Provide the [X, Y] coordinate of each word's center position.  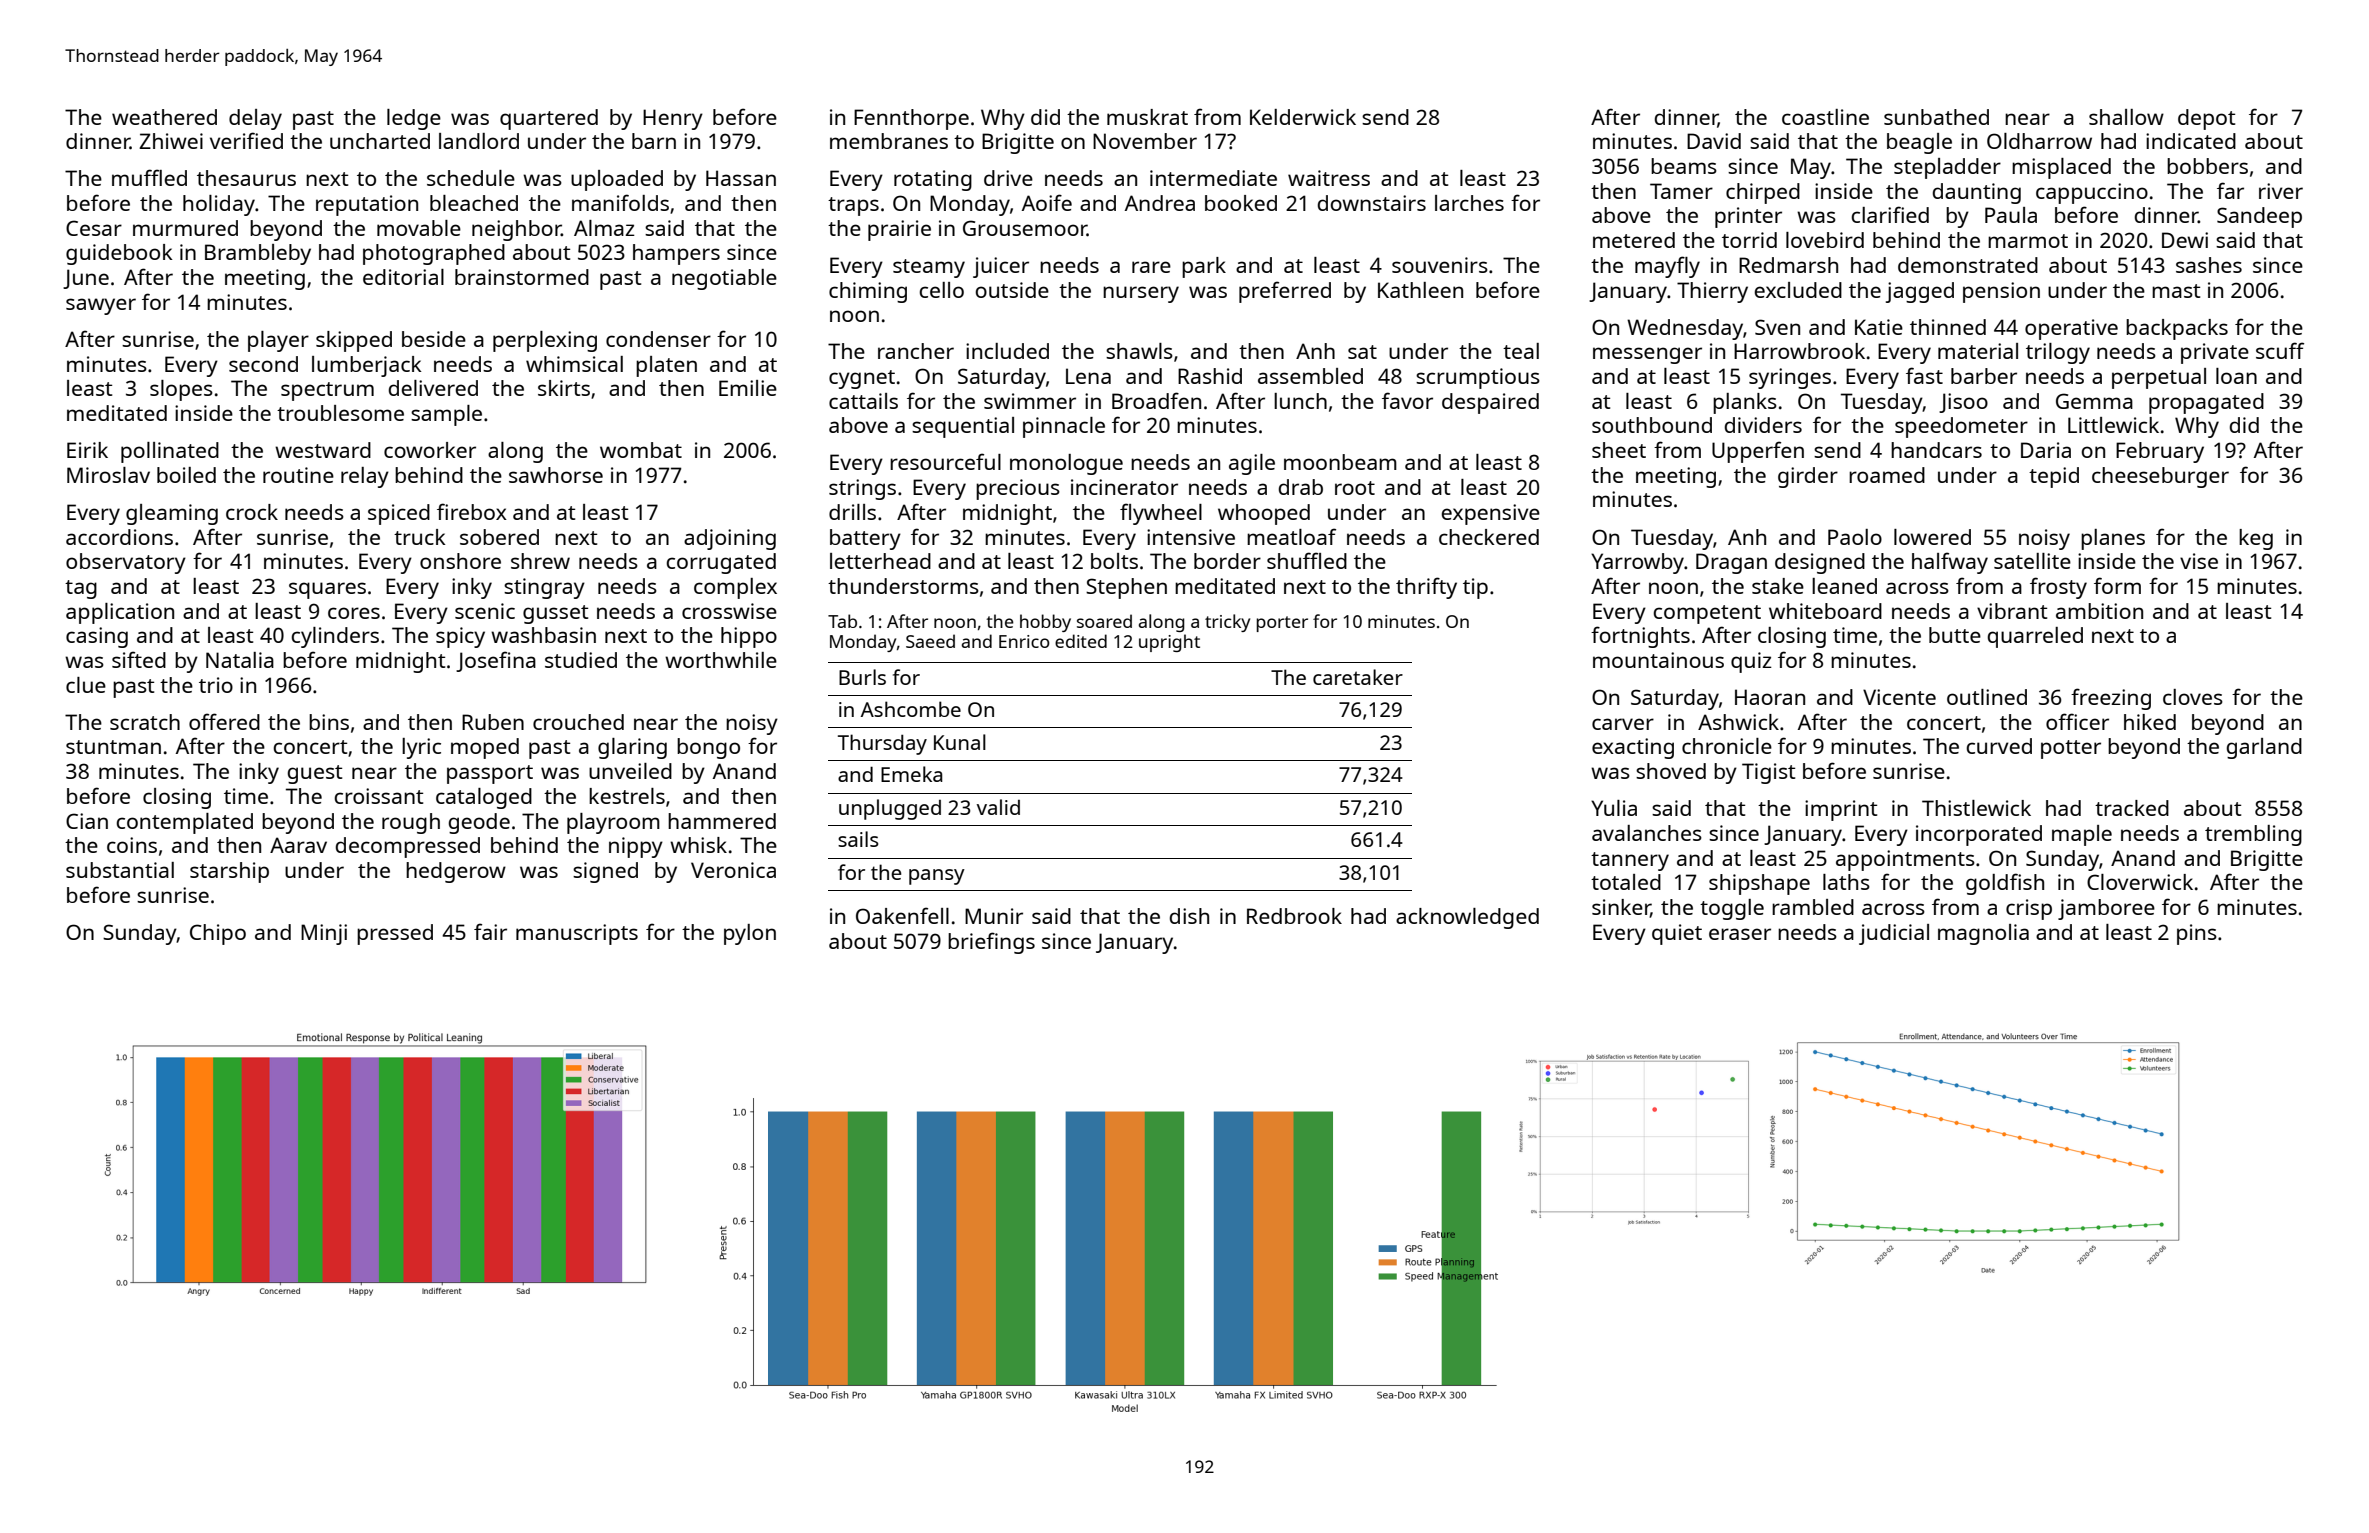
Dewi [2185, 240]
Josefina [496, 661]
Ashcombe [911, 709]
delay [255, 119]
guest [315, 774]
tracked [2132, 808]
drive [1008, 178]
